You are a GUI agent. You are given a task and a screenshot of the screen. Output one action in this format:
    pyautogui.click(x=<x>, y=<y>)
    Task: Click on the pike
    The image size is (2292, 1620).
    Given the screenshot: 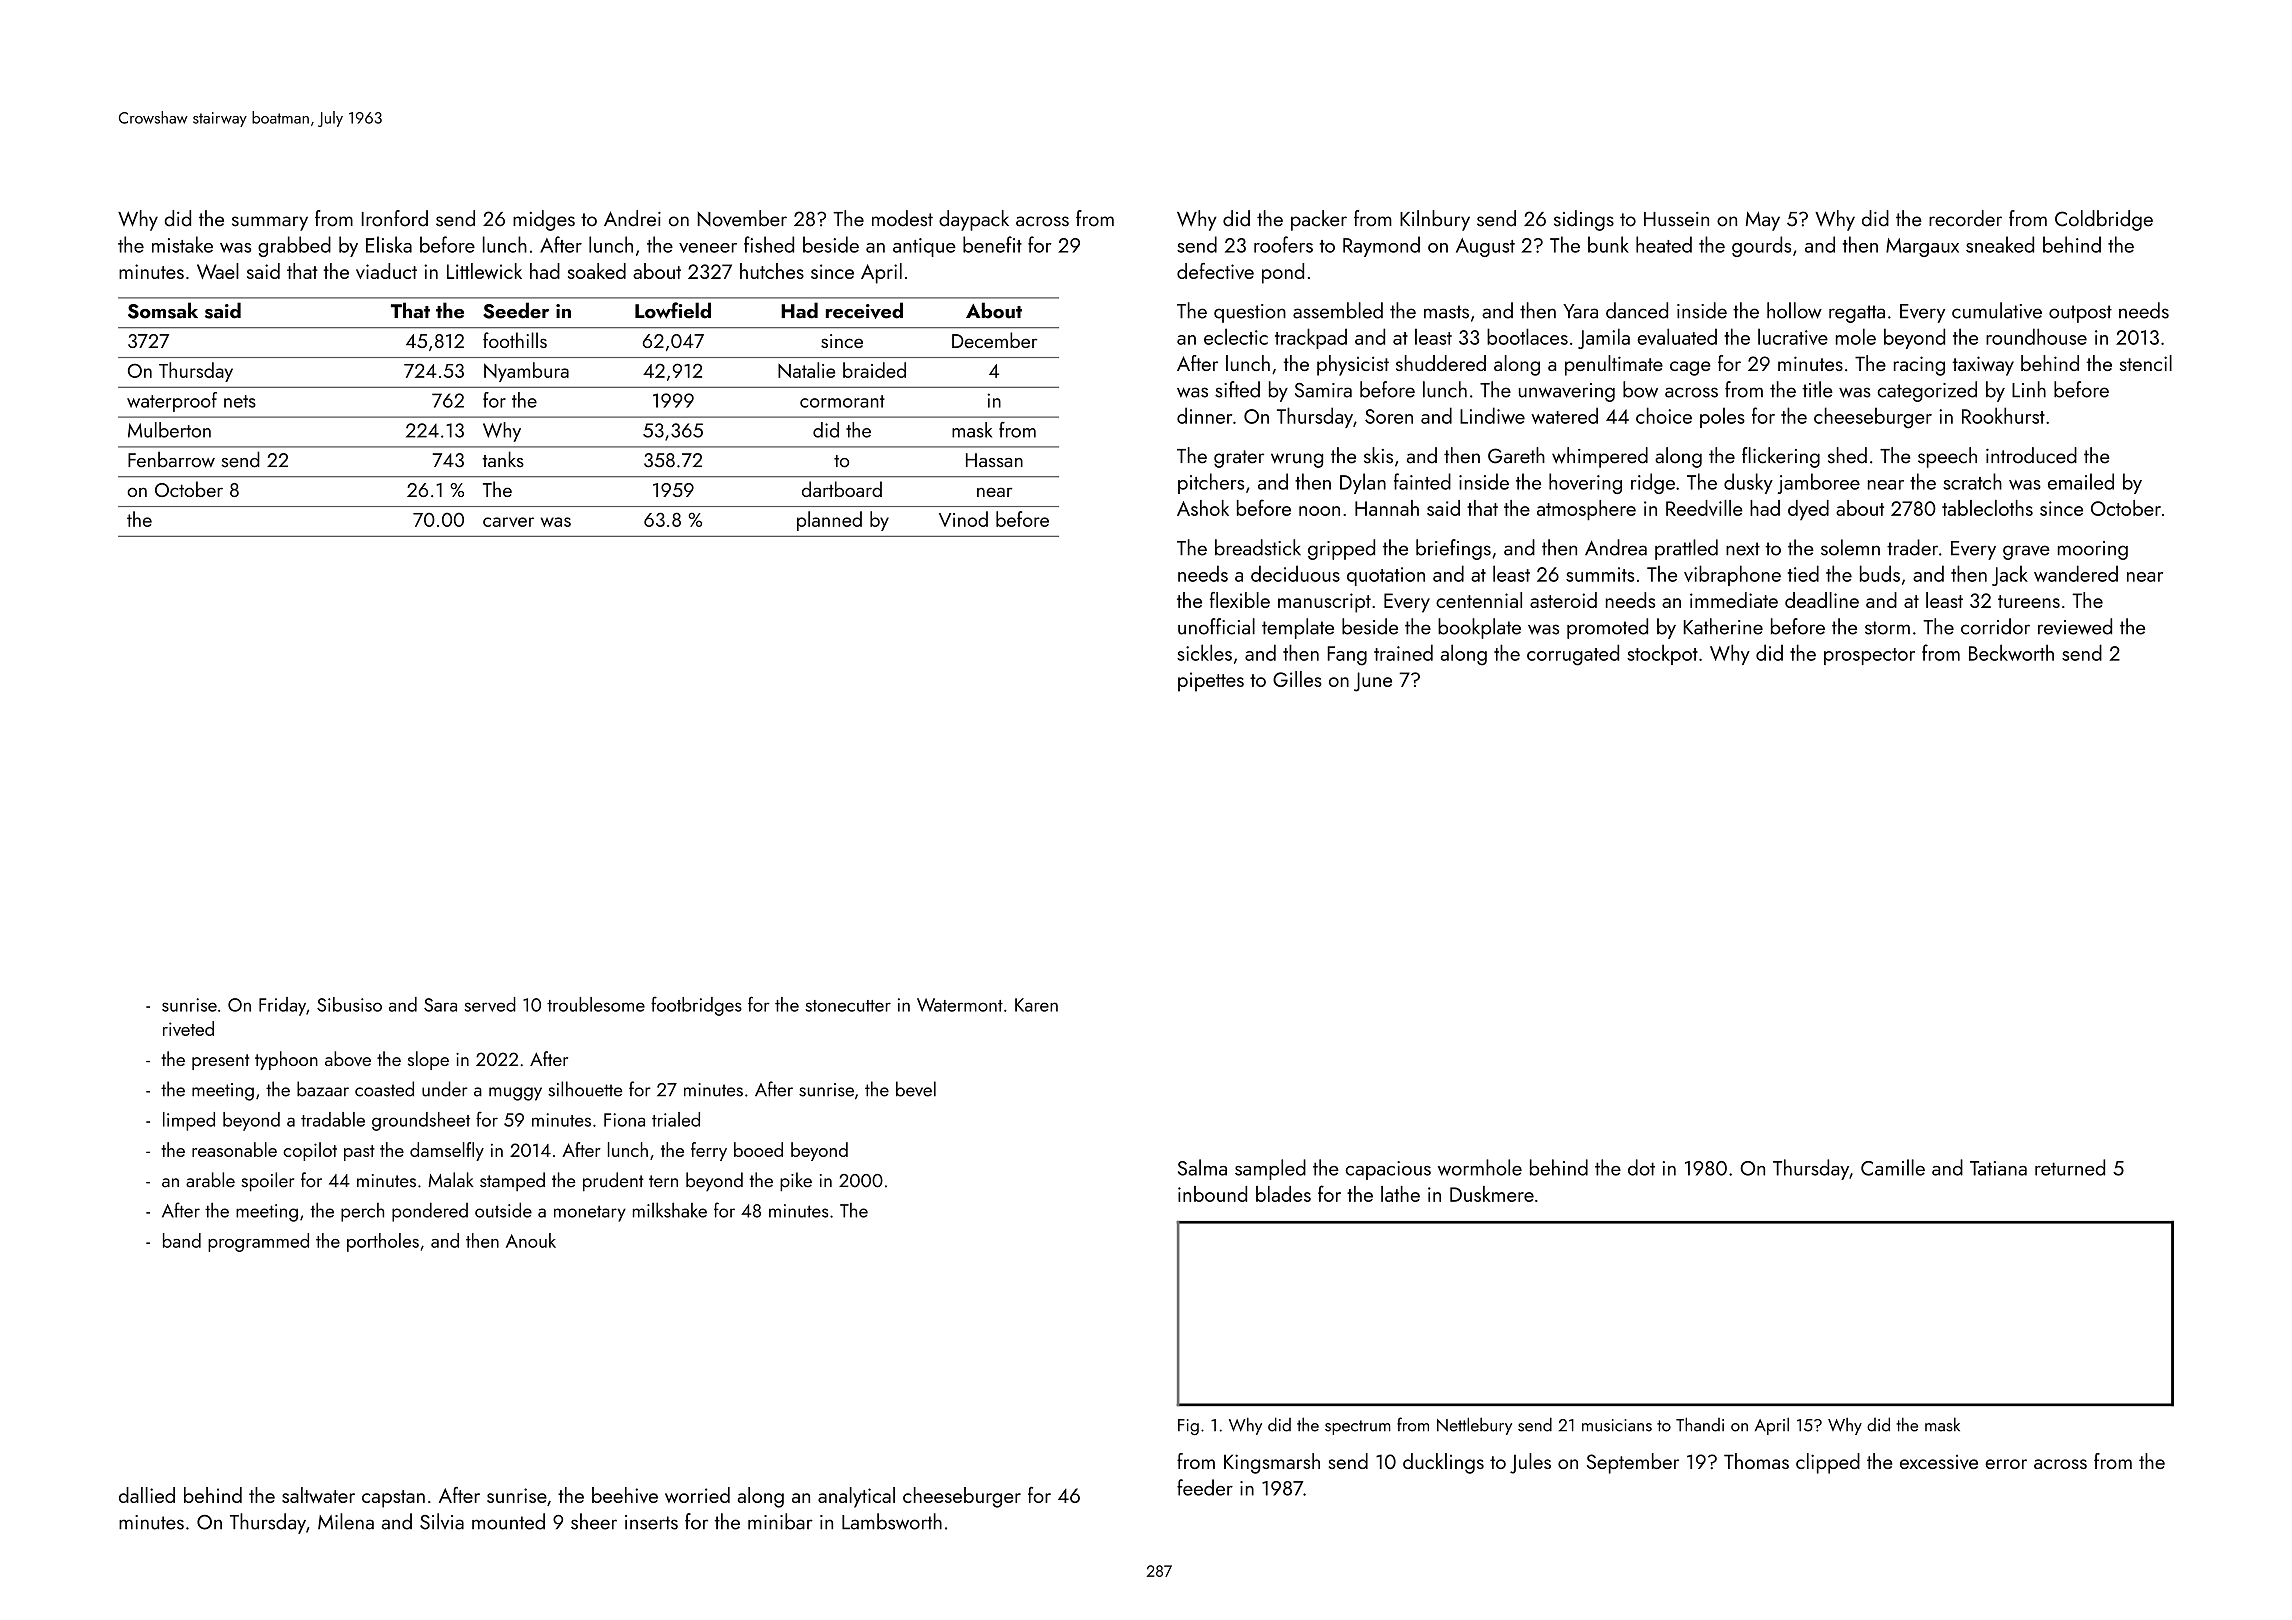 What is the action you would take?
    pyautogui.click(x=796, y=1182)
